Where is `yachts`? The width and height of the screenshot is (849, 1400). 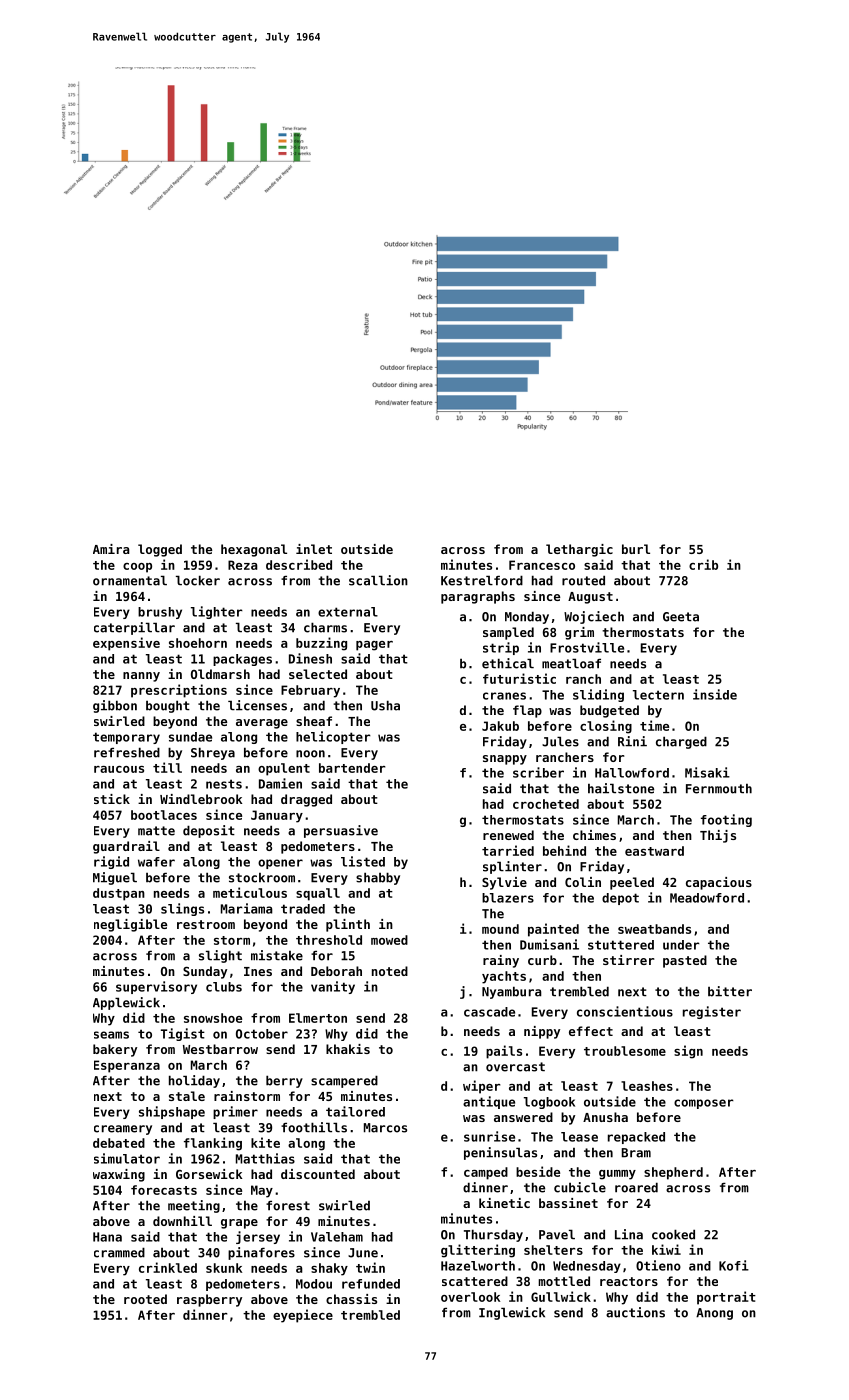 yachts is located at coordinates (504, 977).
